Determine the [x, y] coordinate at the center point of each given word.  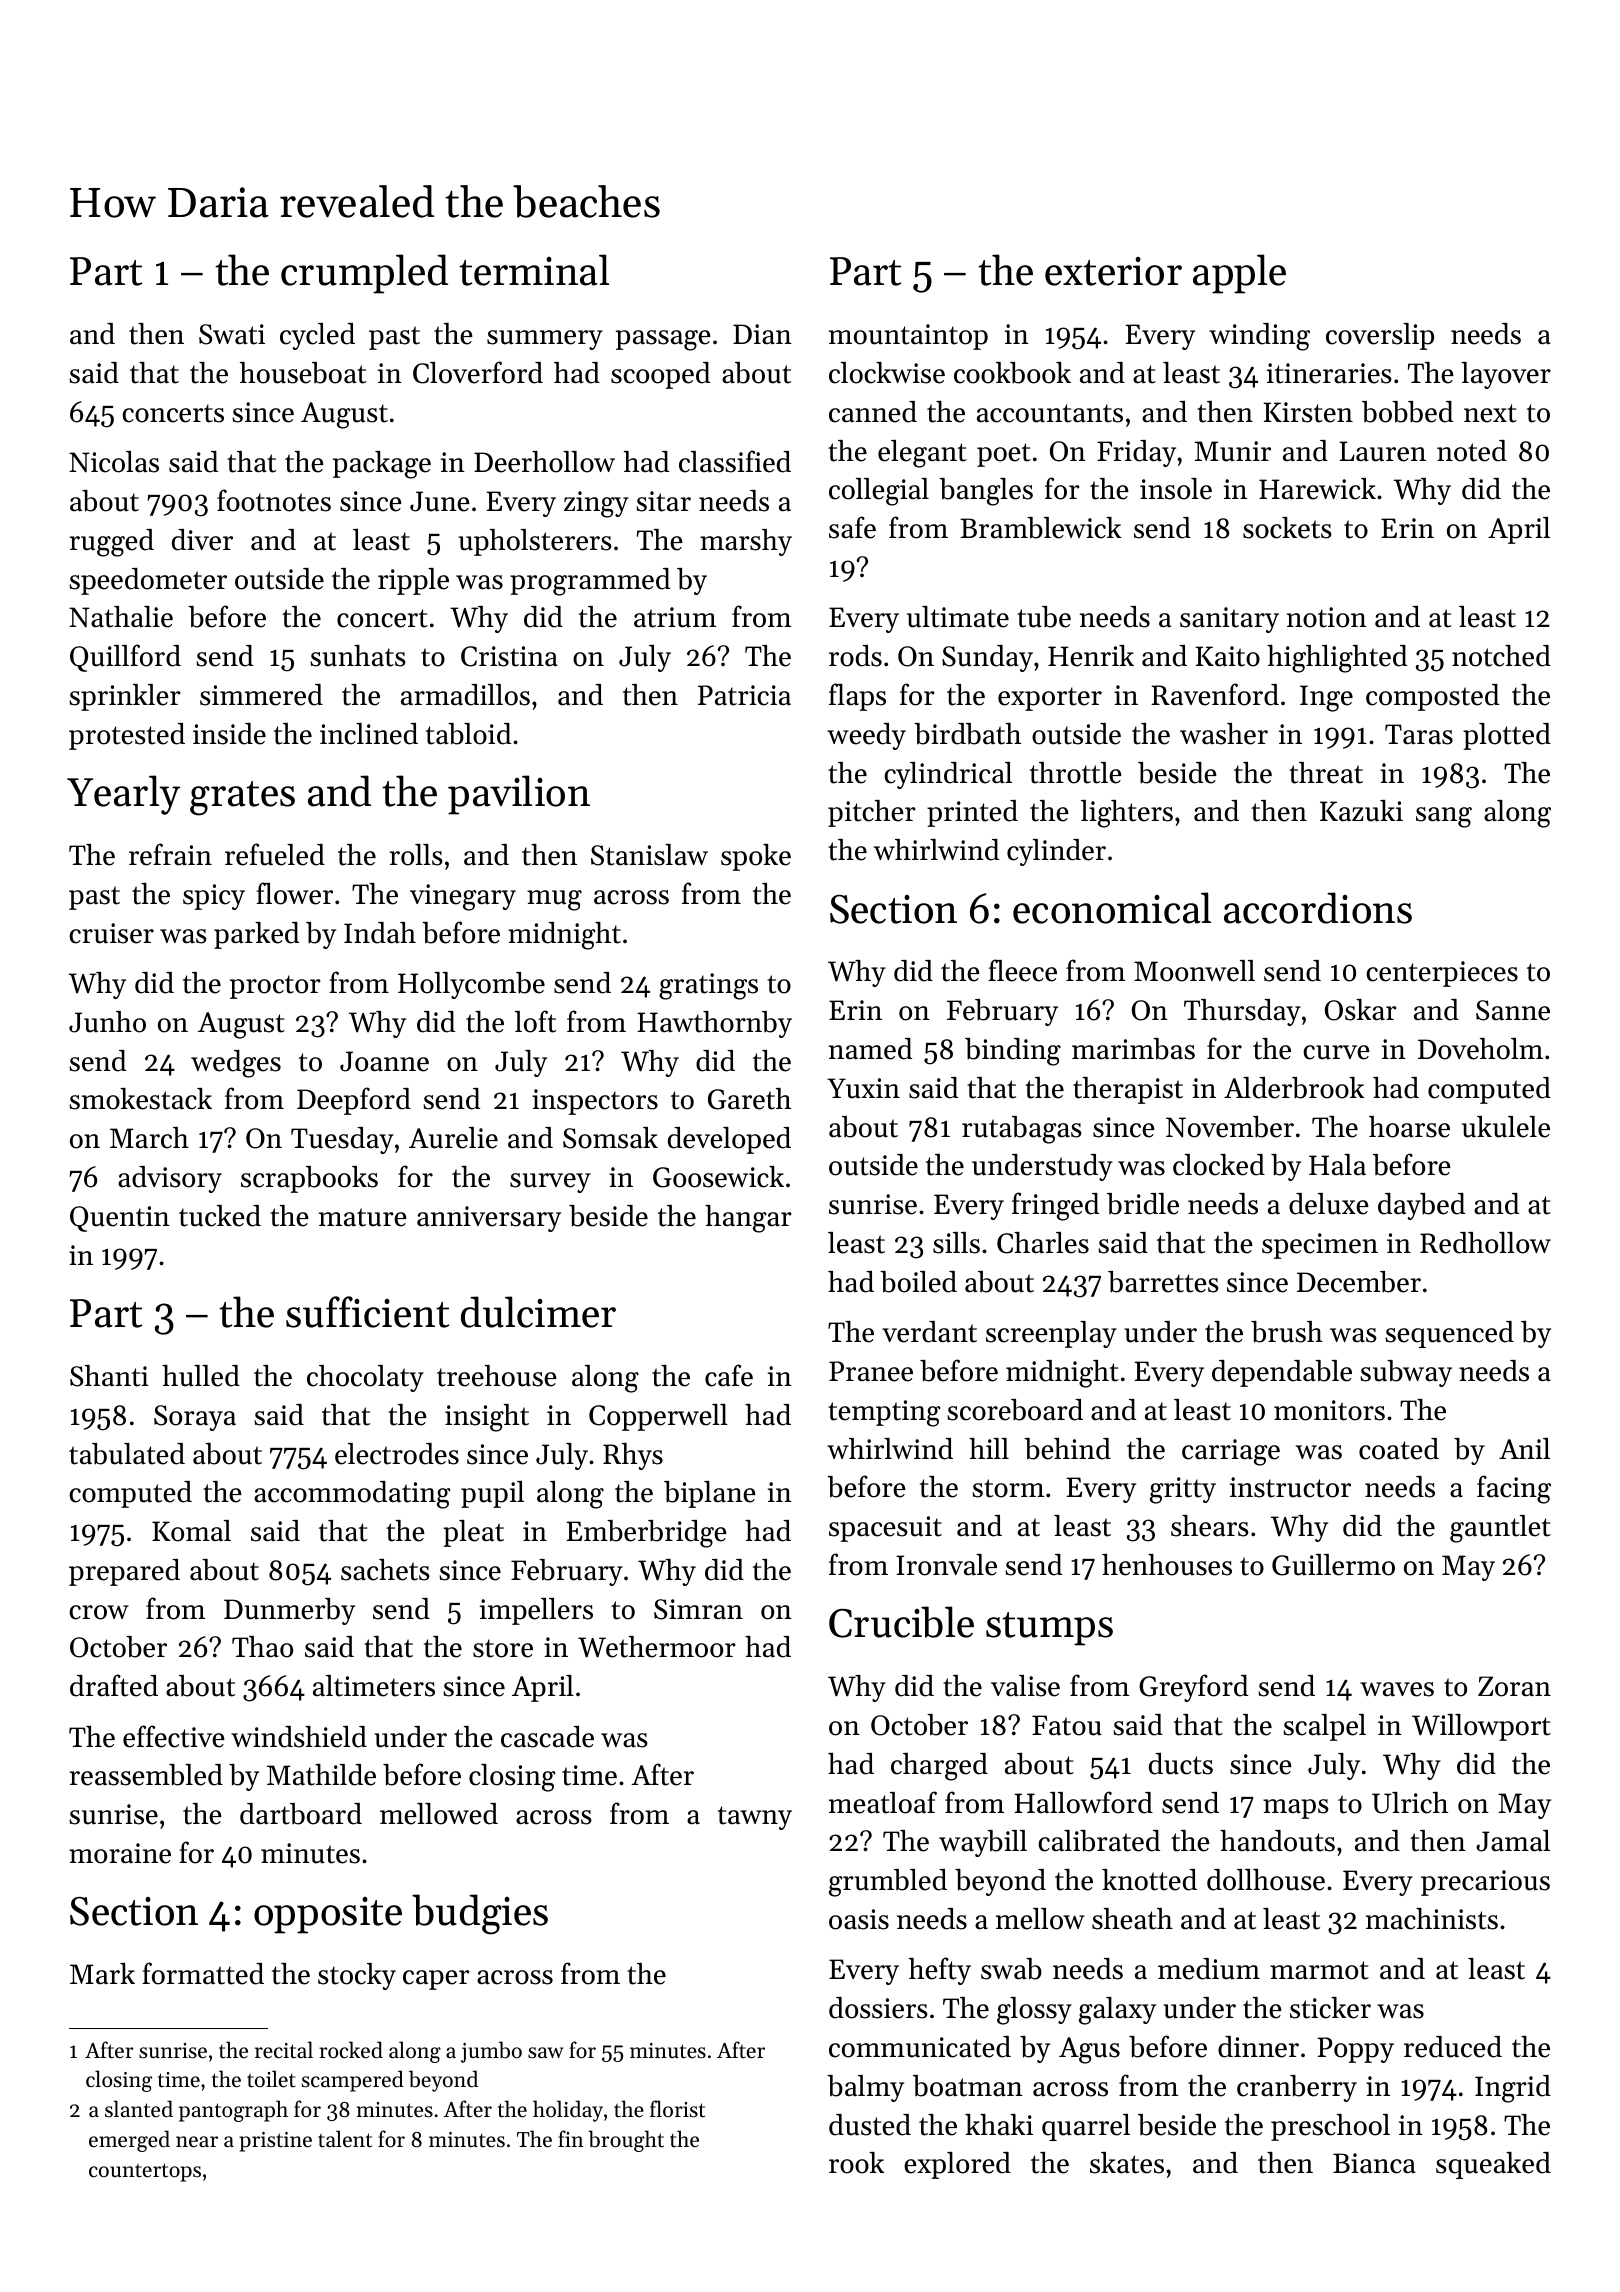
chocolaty [365, 1378]
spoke [756, 857]
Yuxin [863, 1088]
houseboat [303, 373]
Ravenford [1215, 694]
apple [1239, 274]
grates [242, 798]
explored [957, 2165]
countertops [145, 2172]
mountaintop [908, 337]
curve [1336, 1052]
